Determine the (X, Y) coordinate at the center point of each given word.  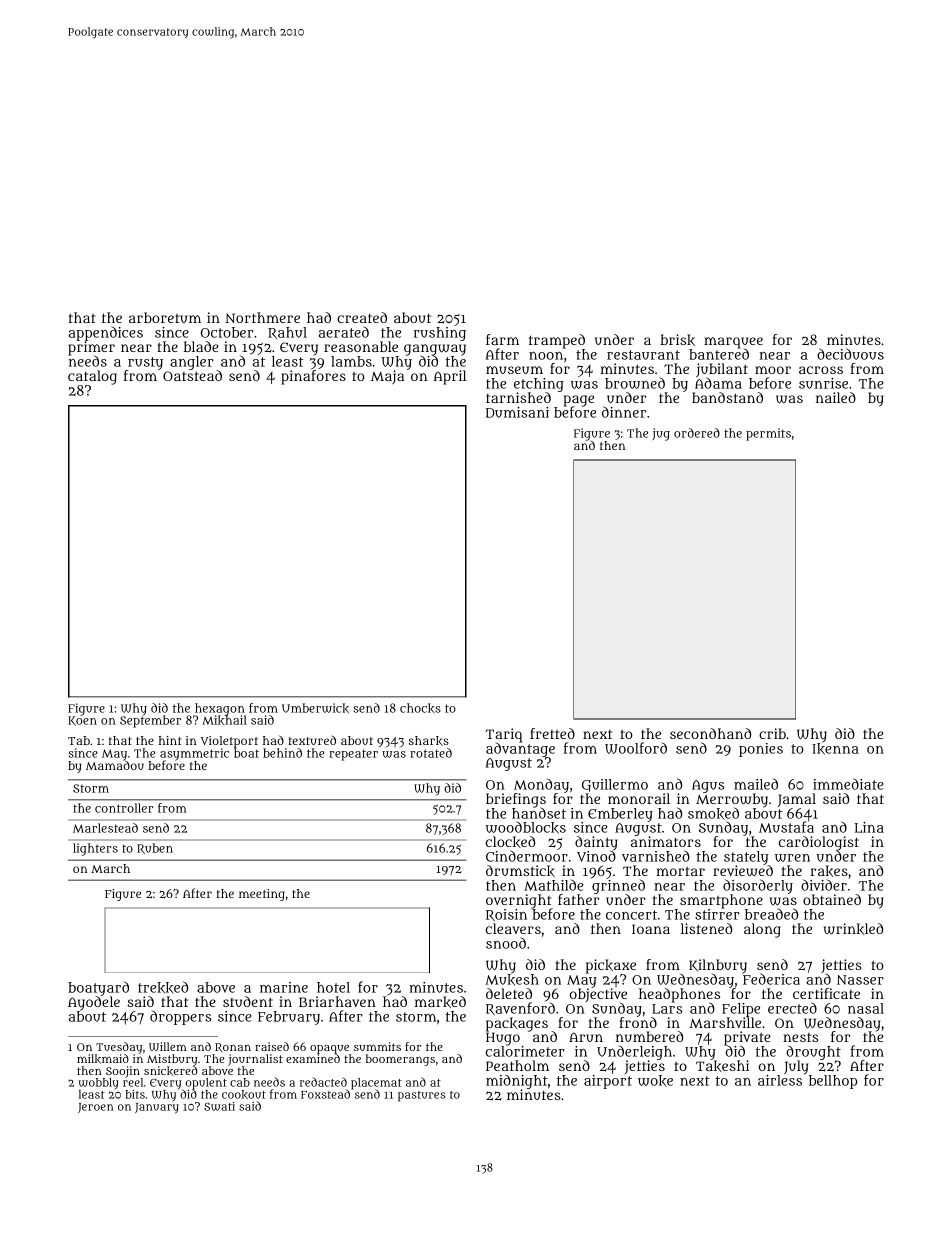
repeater (353, 755)
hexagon (219, 709)
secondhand (710, 733)
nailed (836, 397)
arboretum (165, 317)
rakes (829, 871)
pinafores (313, 377)
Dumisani (517, 412)
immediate (848, 784)
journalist (255, 1060)
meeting (262, 895)
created (362, 317)
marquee (733, 343)
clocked (510, 842)
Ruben (155, 848)
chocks (420, 708)
